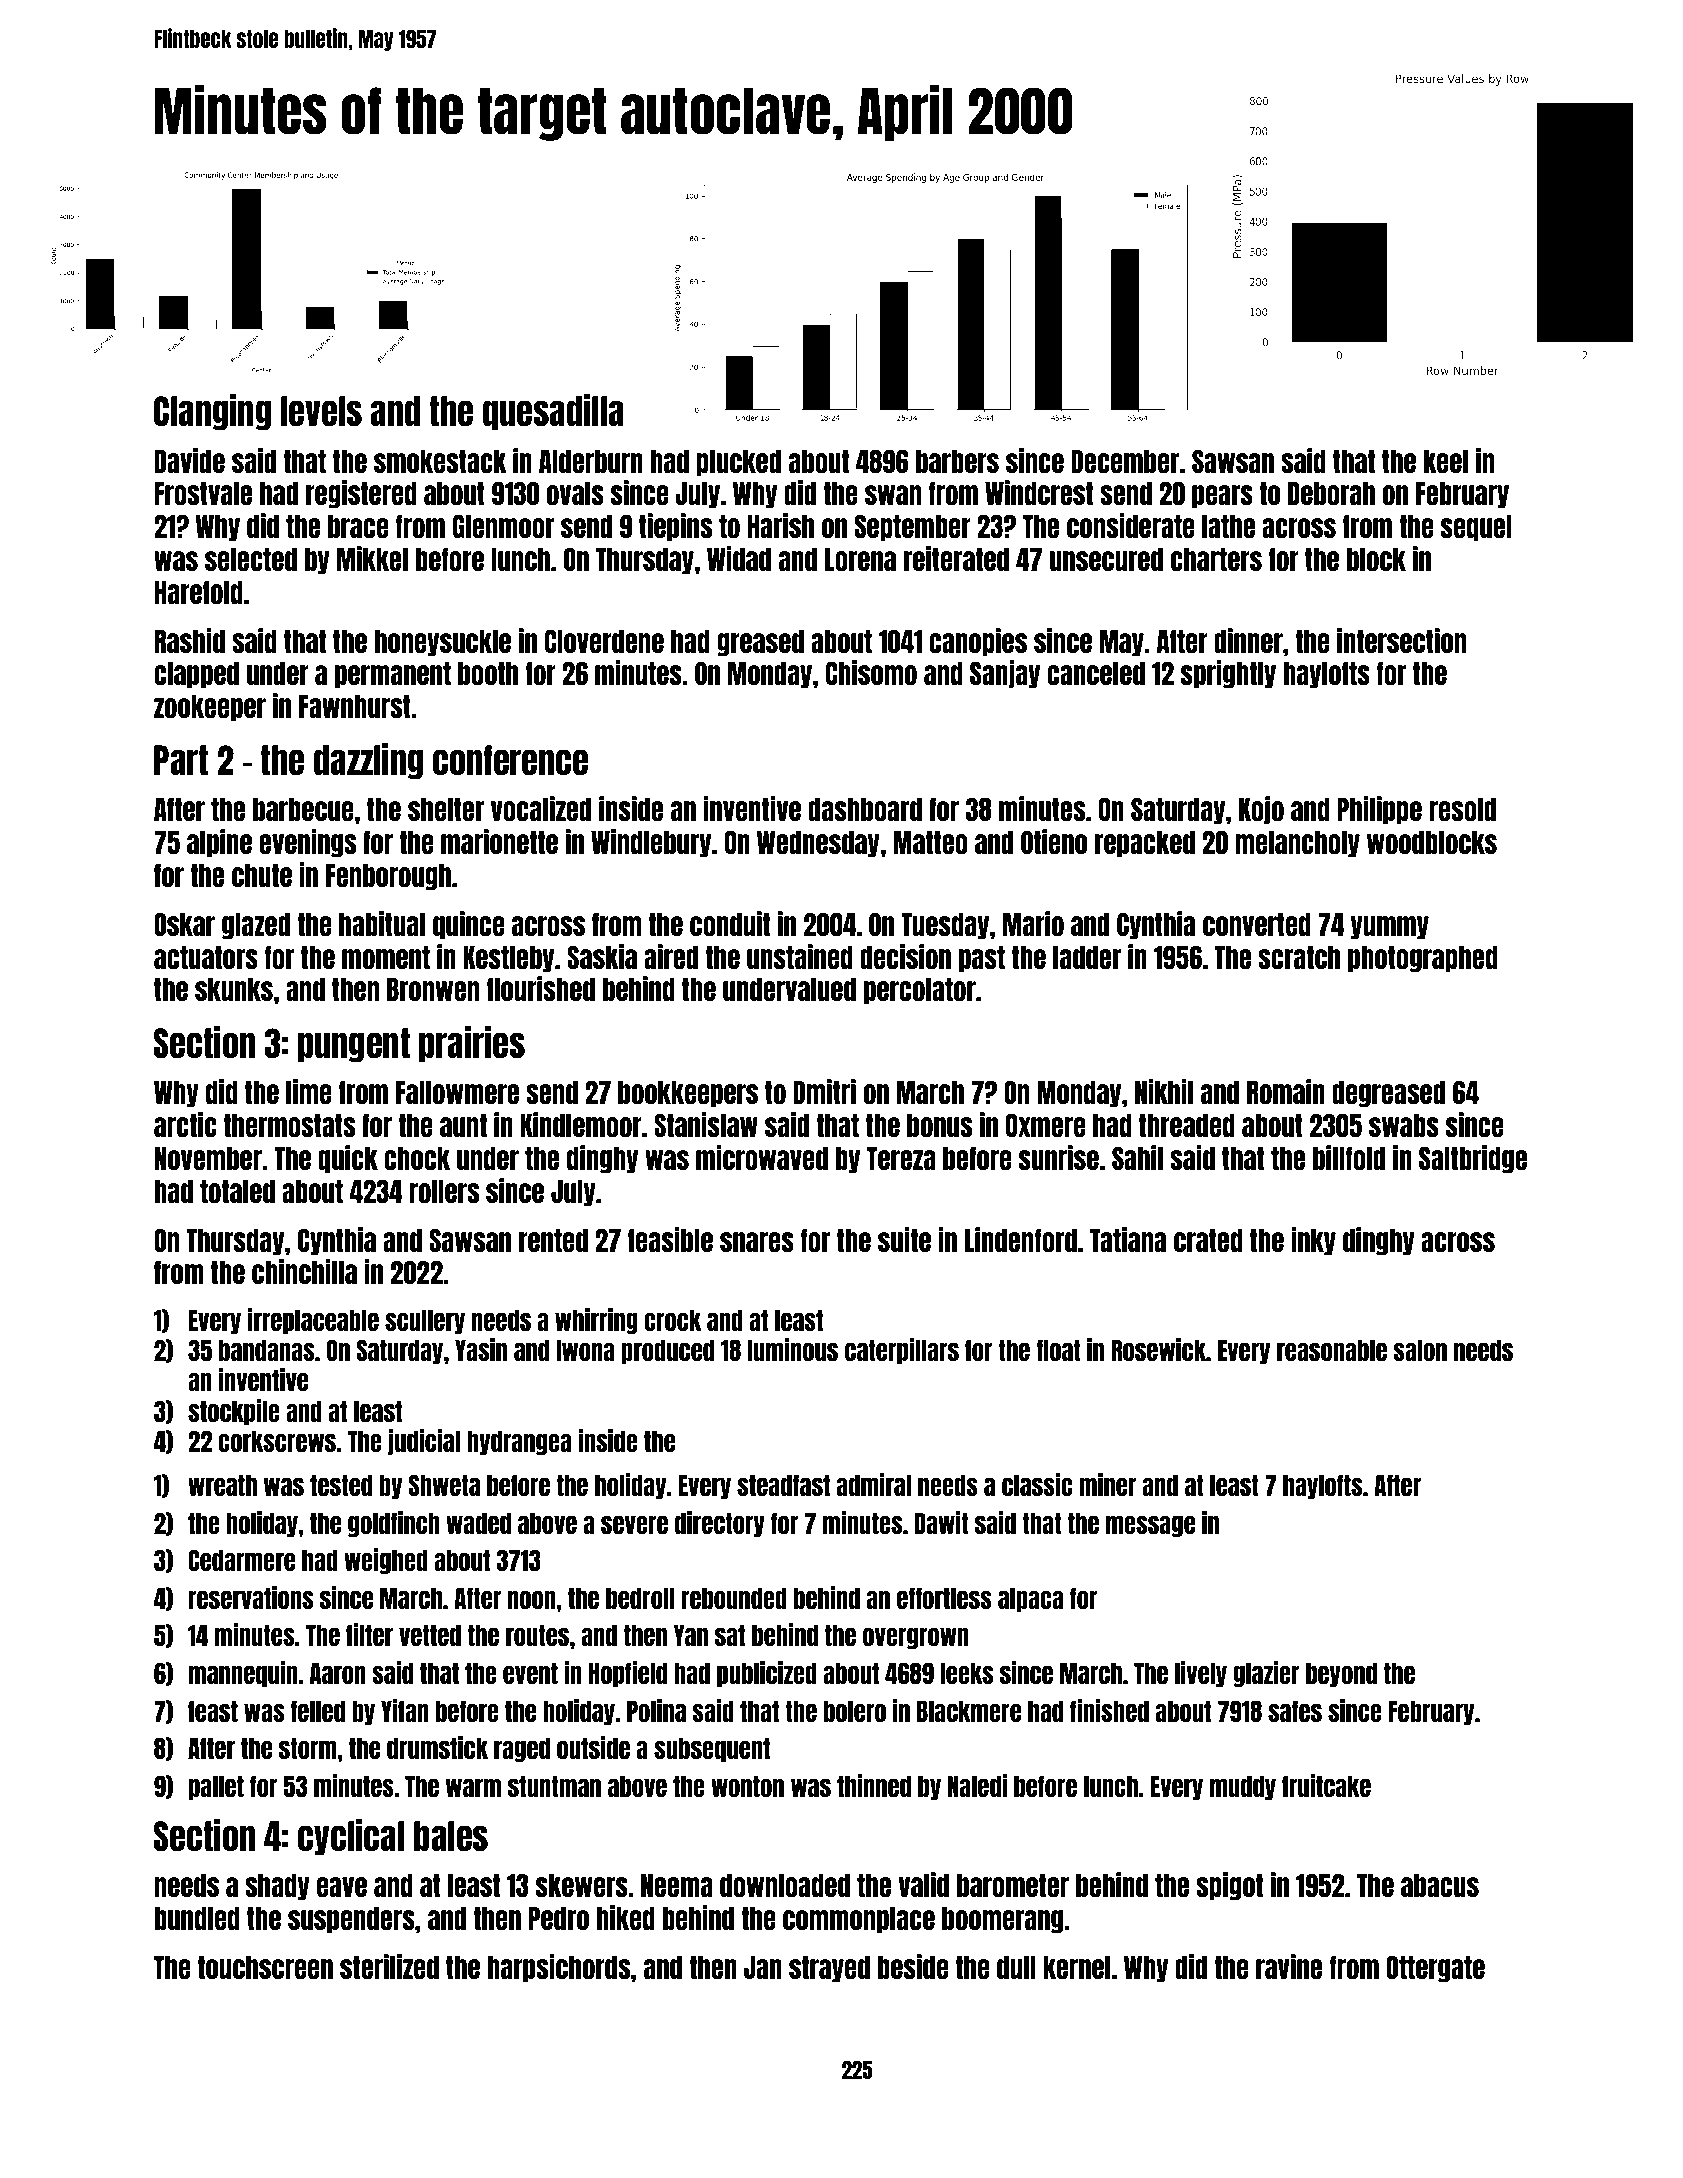 Image resolution: width=1683 pixels, height=2178 pixels. What do you see at coordinates (675, 527) in the screenshot?
I see `tiepins` at bounding box center [675, 527].
